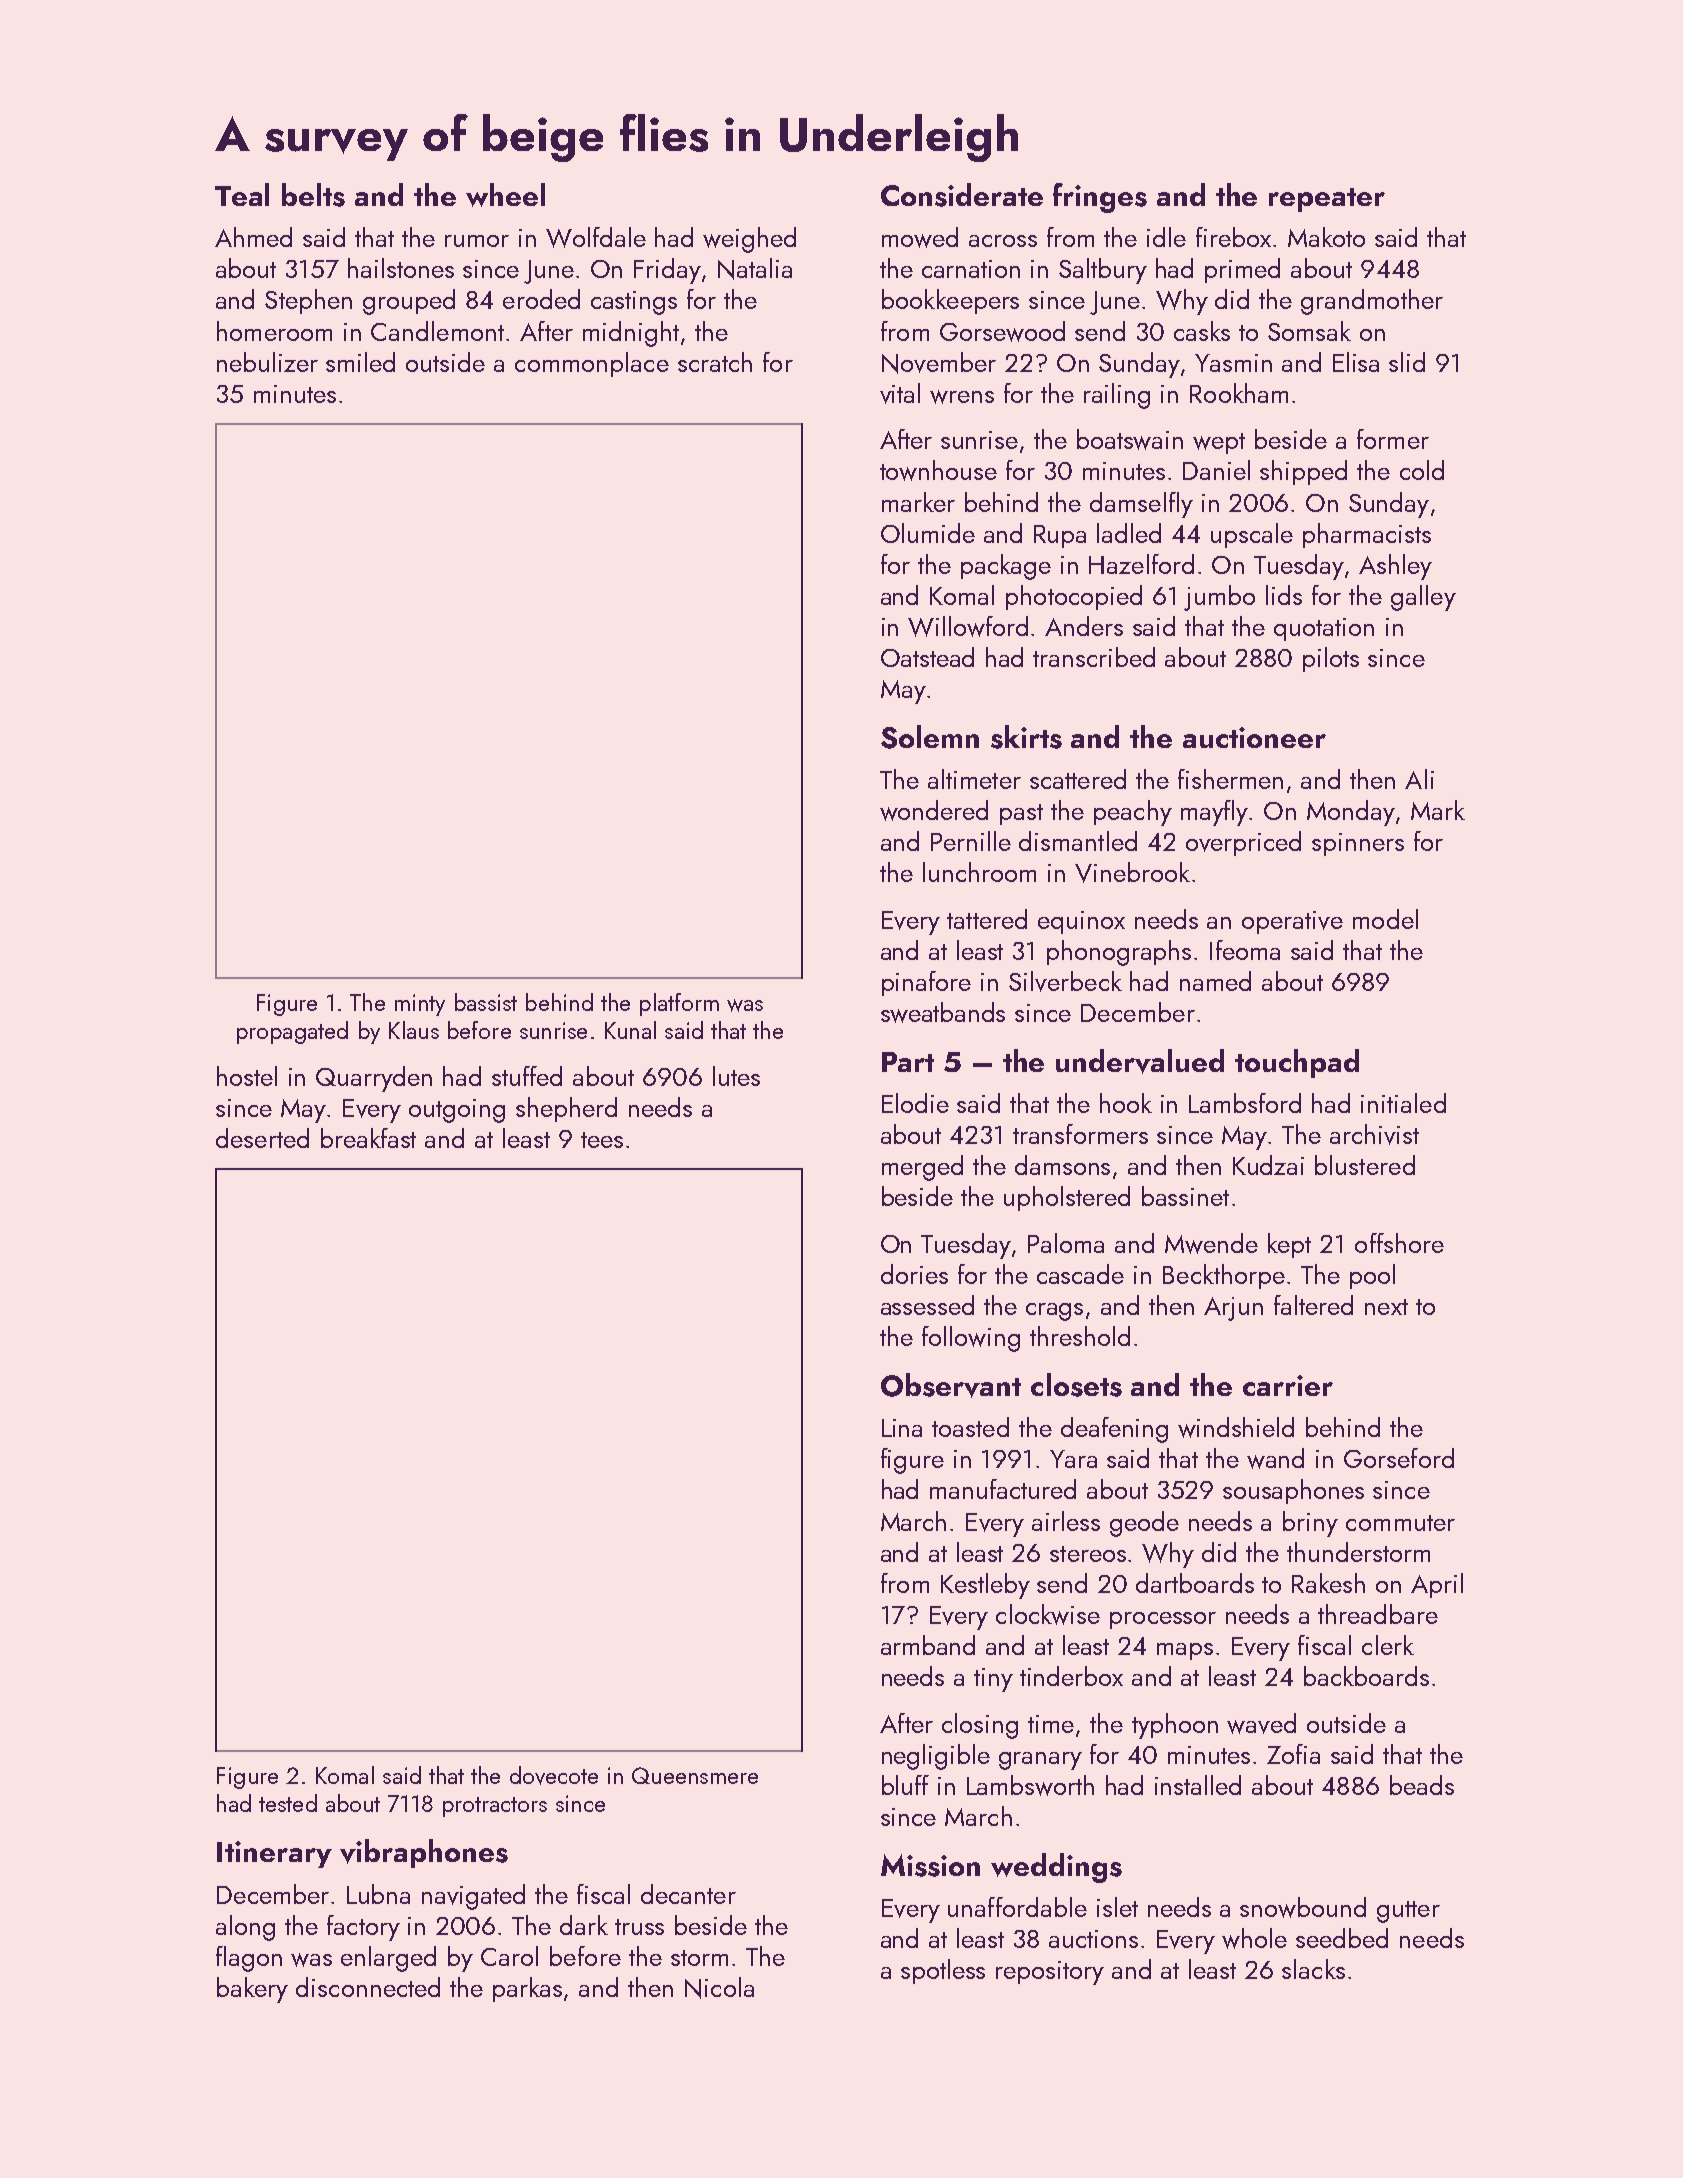 This page has width=1683, height=2178. What do you see at coordinates (930, 1865) in the page?
I see `Mission` at bounding box center [930, 1865].
